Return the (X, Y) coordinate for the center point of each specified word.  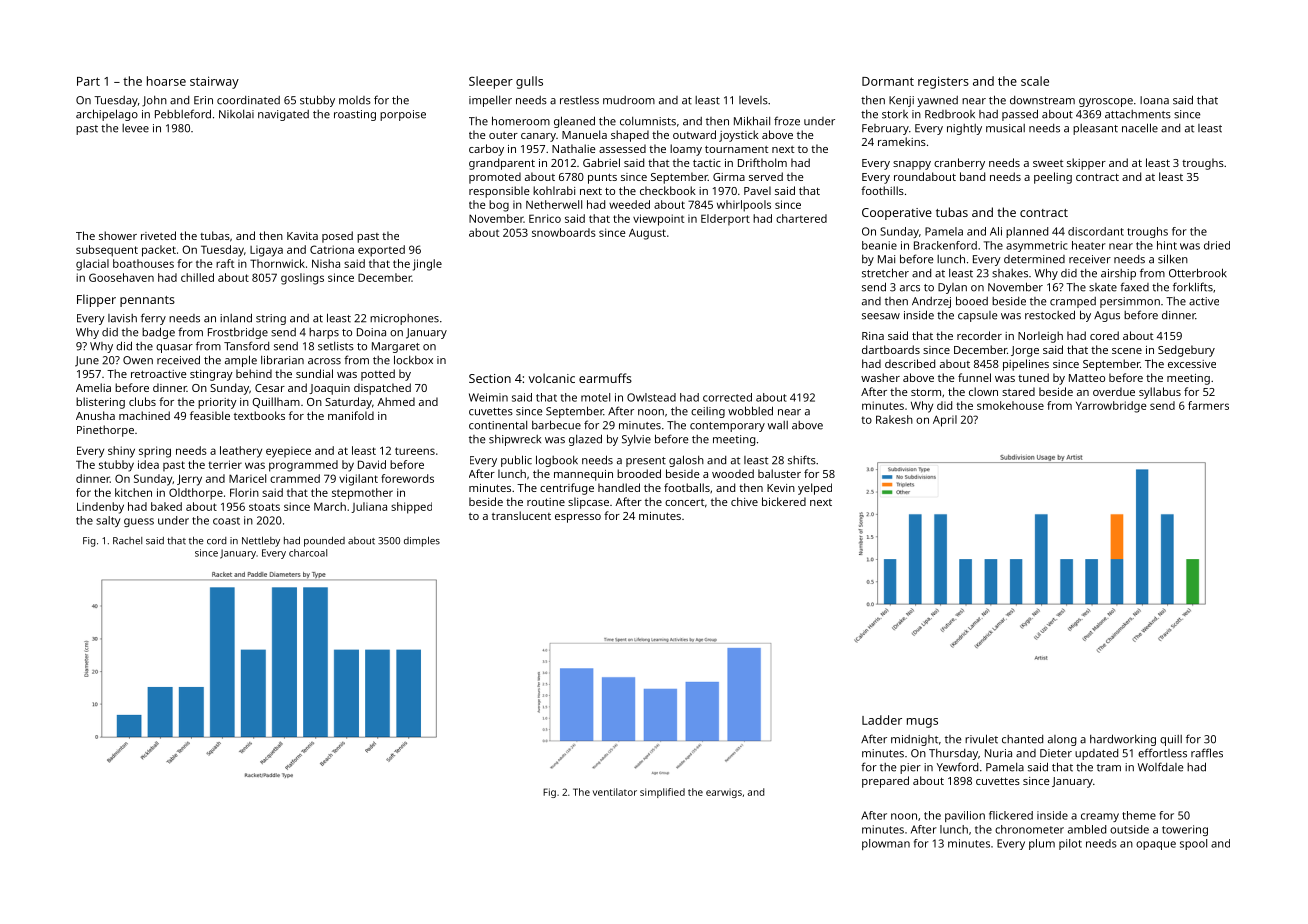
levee (135, 128)
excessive (1192, 364)
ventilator (615, 792)
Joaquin (329, 389)
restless (579, 100)
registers (943, 82)
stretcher (885, 273)
